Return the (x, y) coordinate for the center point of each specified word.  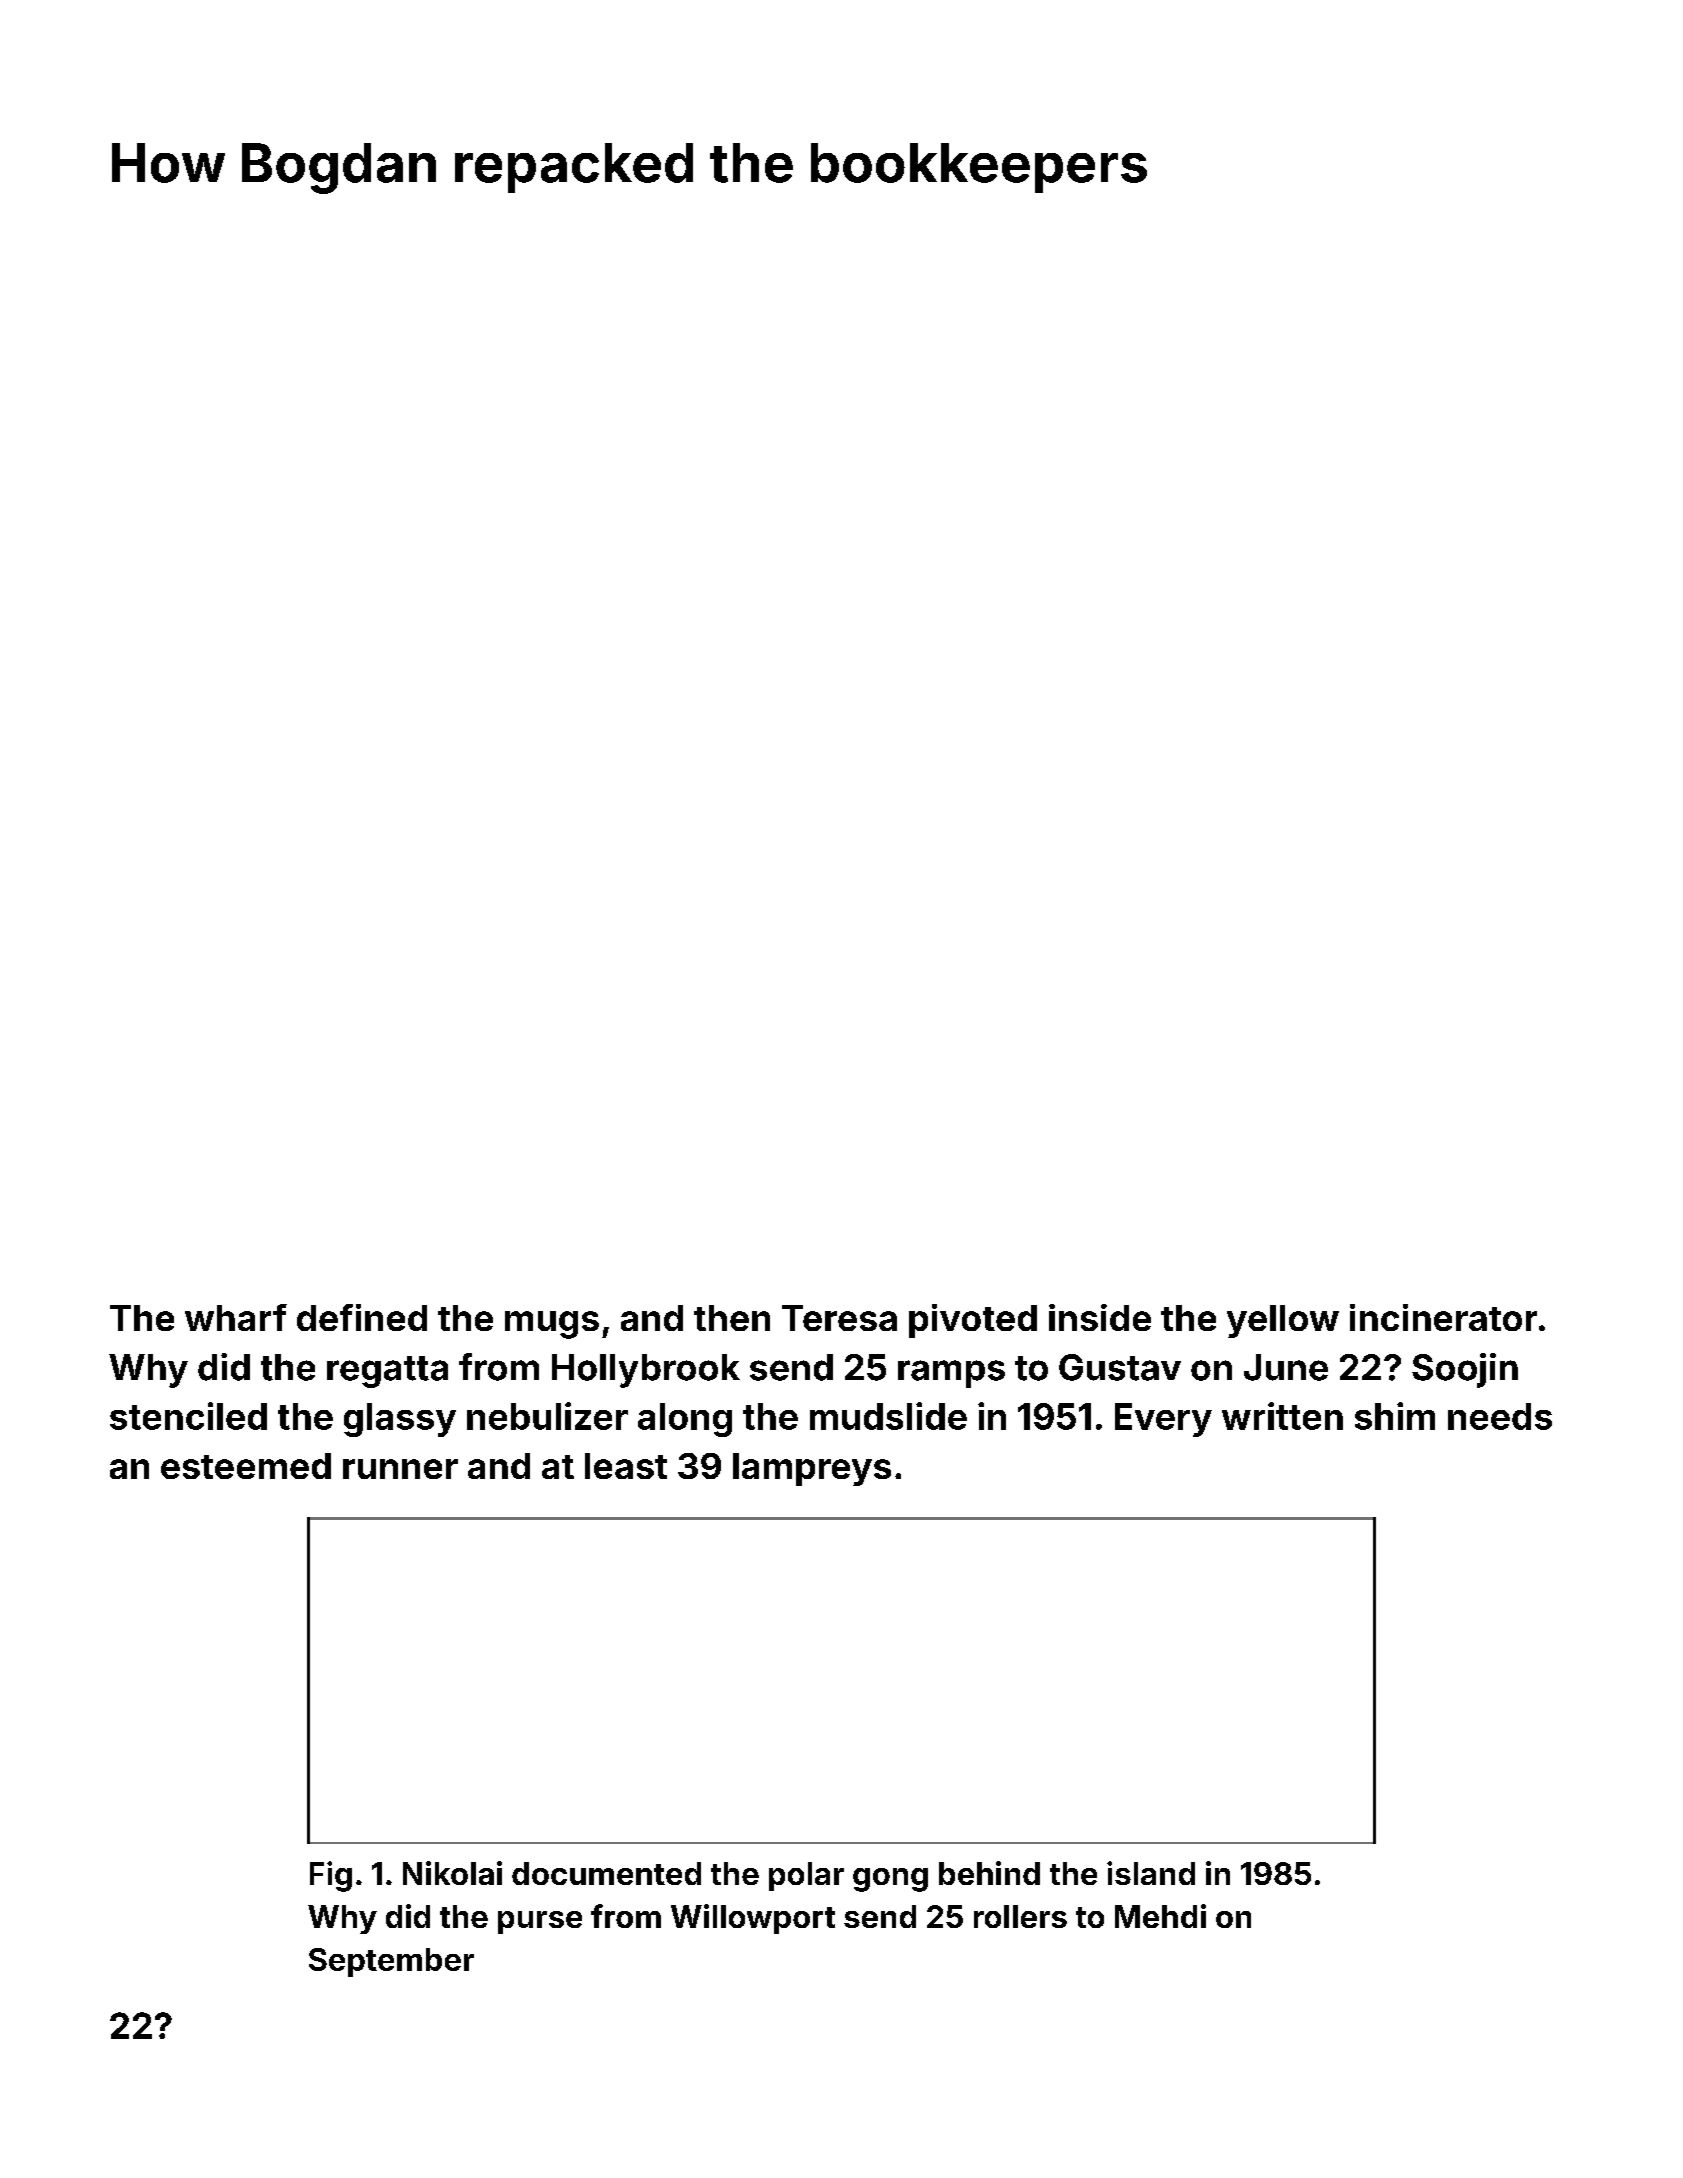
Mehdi (1160, 1916)
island (1151, 1873)
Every (1163, 1420)
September (391, 1962)
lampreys (812, 1469)
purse (540, 1922)
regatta (387, 1372)
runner (400, 1469)
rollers (1020, 1916)
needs (1500, 1416)
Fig (331, 1876)
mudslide (888, 1416)
